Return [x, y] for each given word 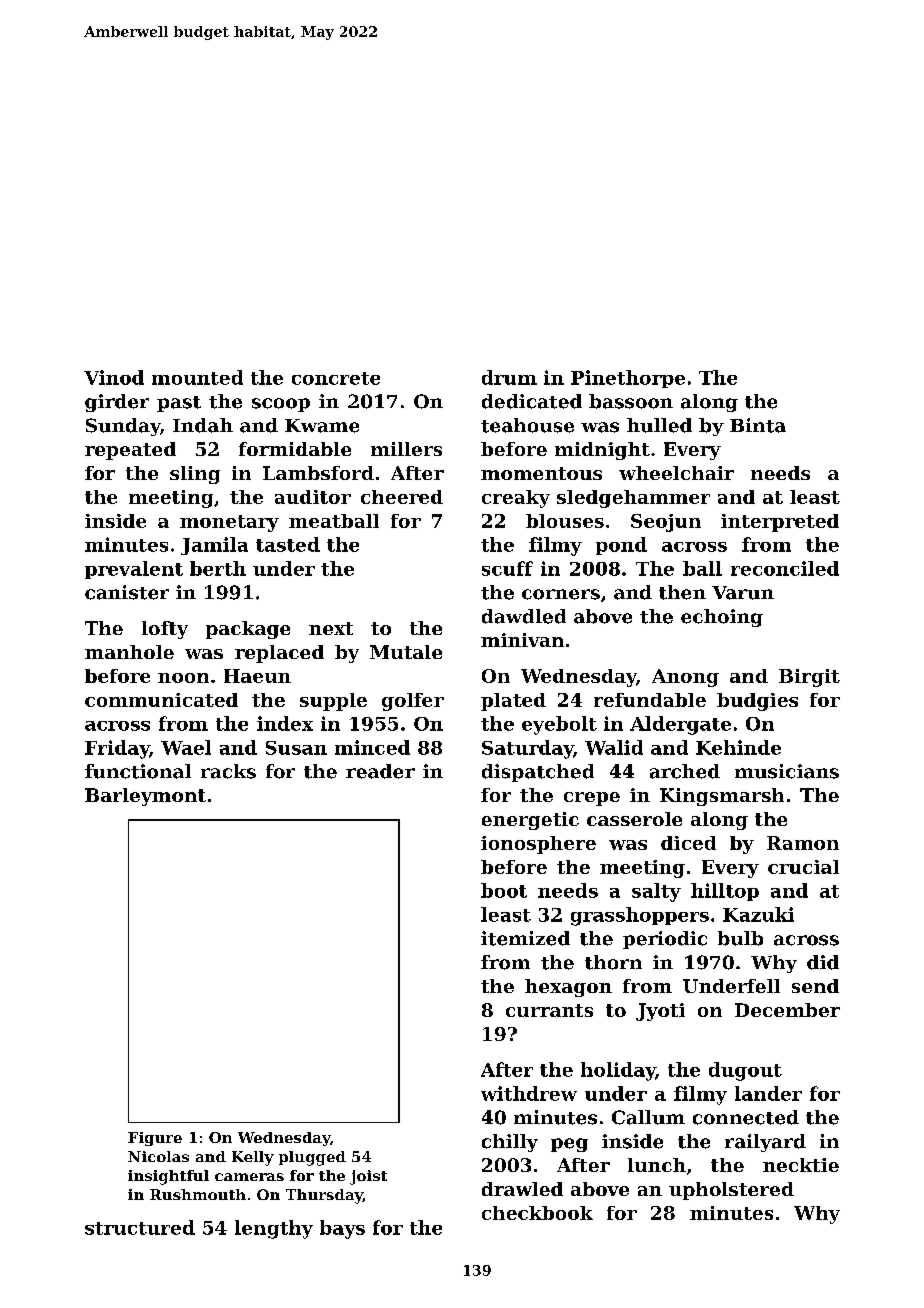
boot [504, 890]
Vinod [114, 377]
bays [342, 1229]
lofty [165, 630]
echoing [722, 618]
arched [685, 771]
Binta [758, 425]
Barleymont [145, 797]
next [331, 628]
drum [509, 377]
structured [140, 1227]
